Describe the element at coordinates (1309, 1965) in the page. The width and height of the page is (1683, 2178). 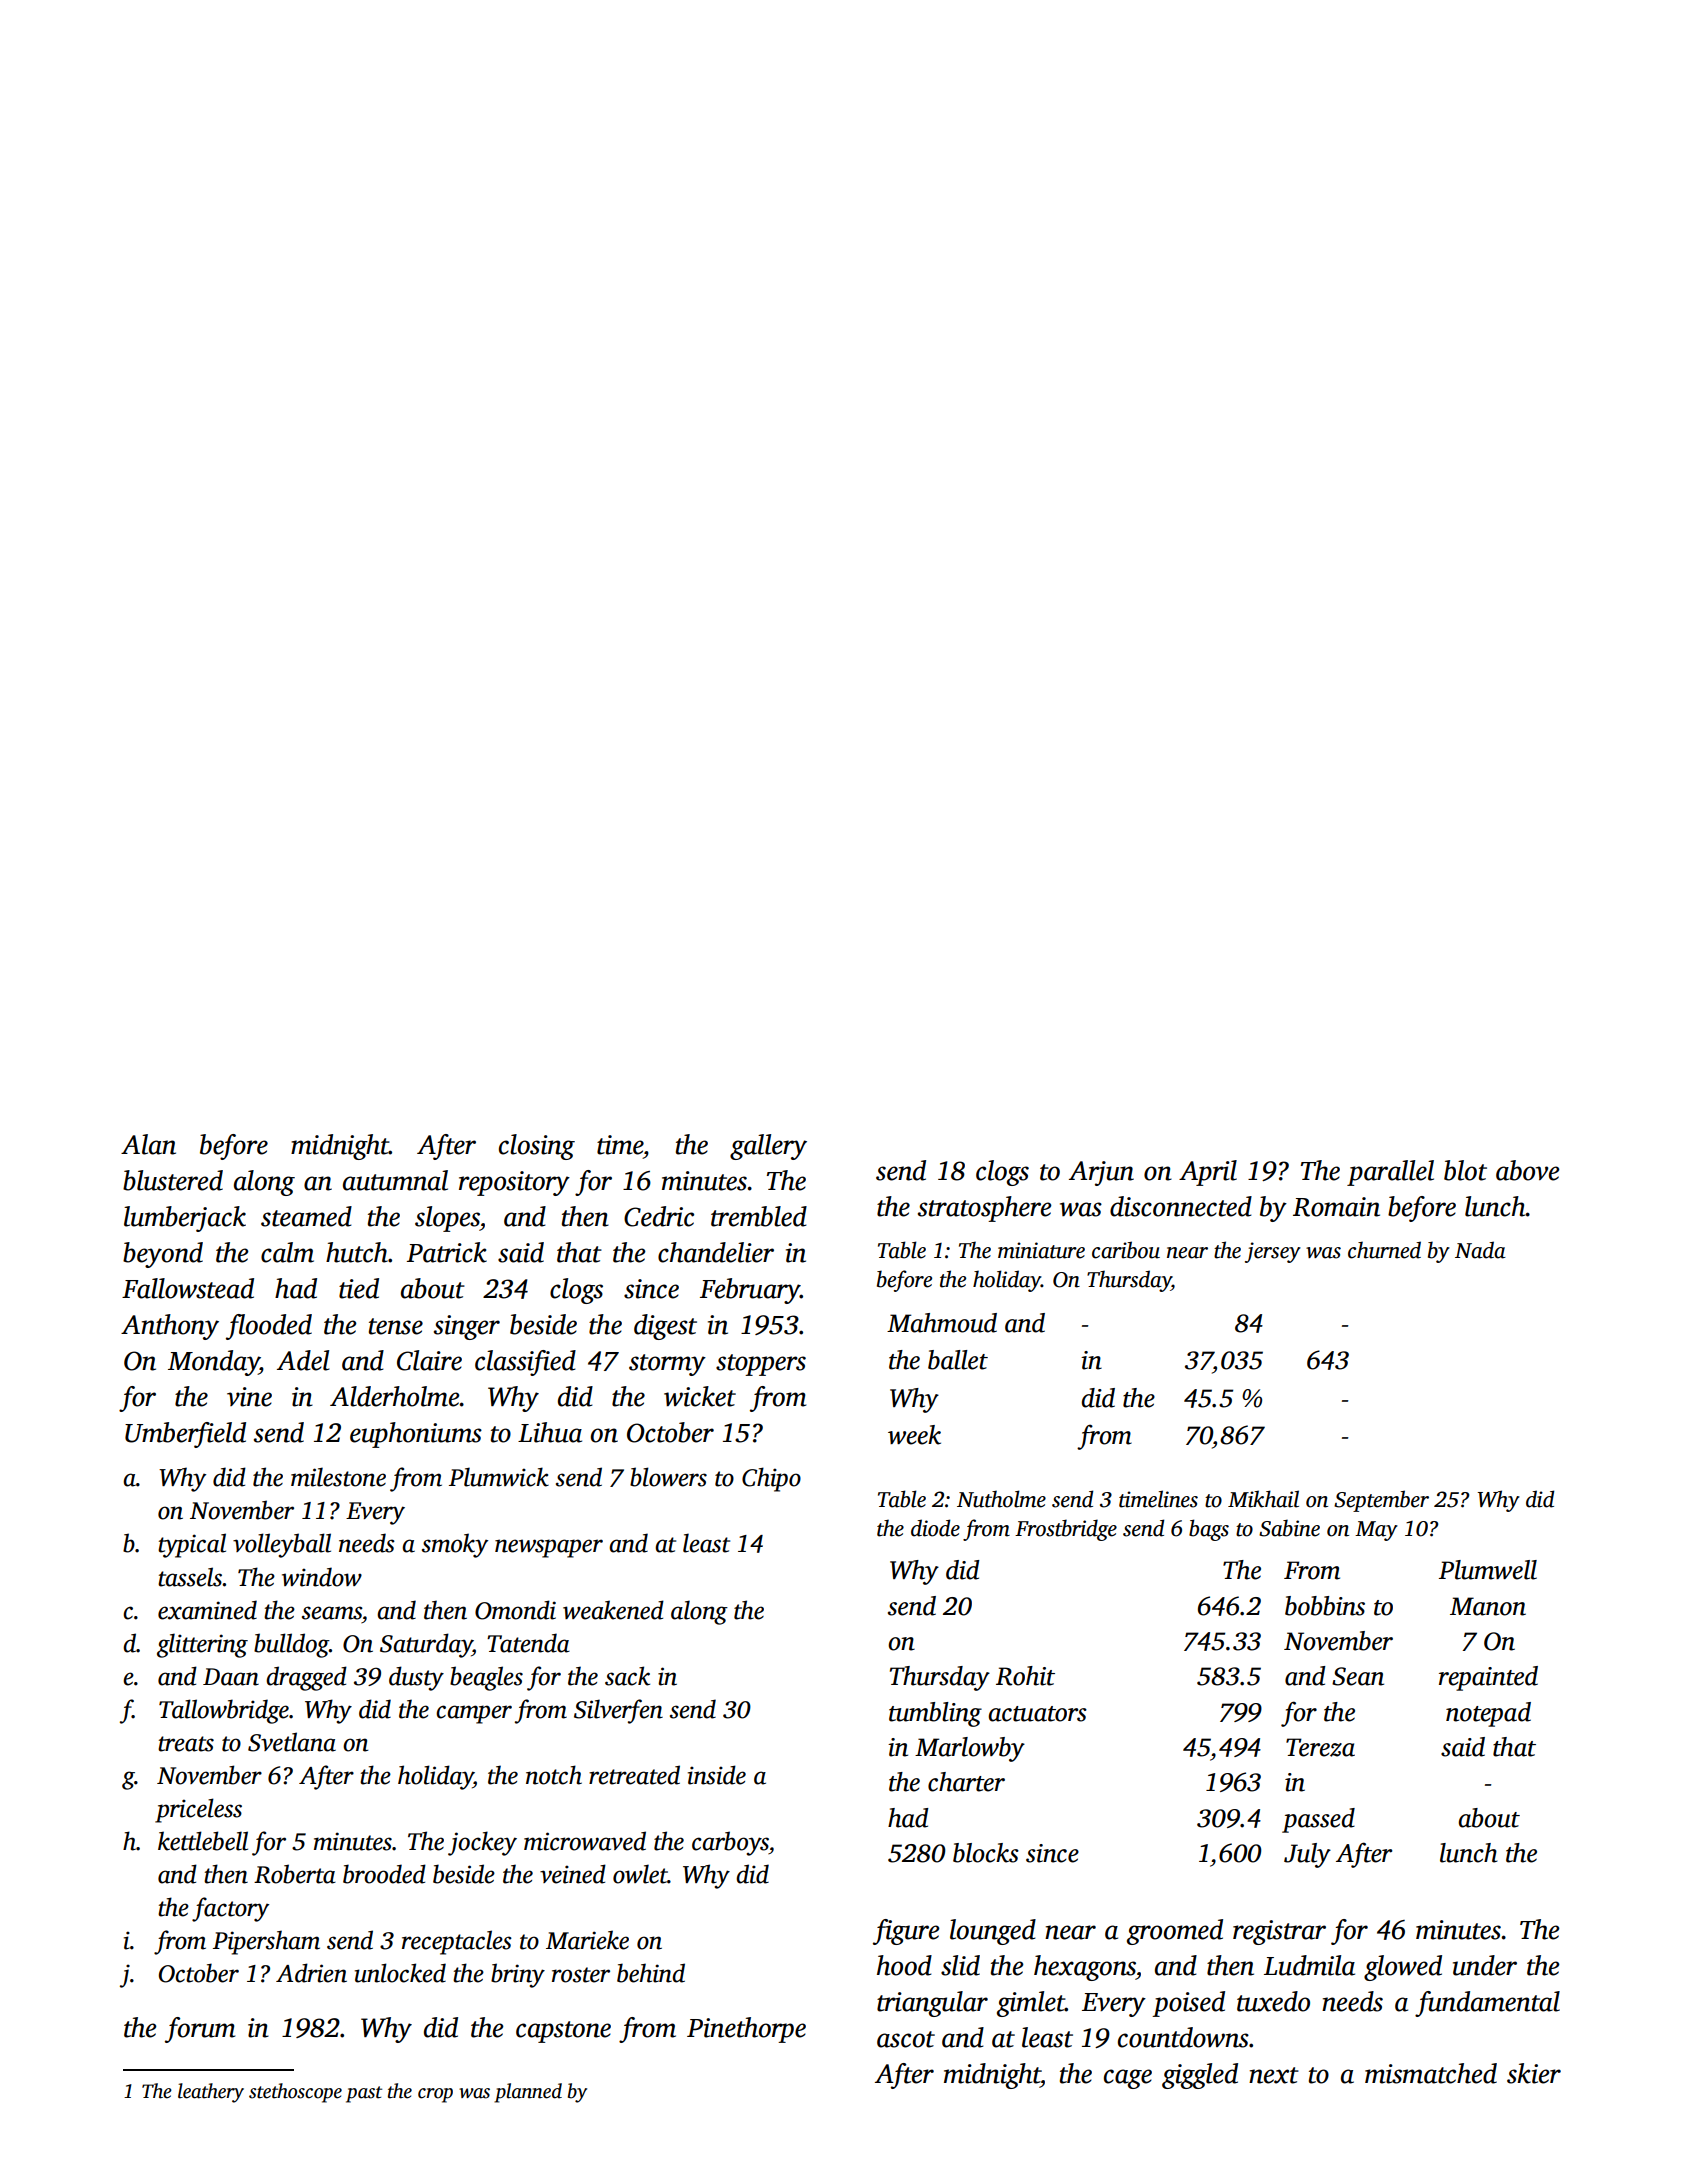
I see `Ludmila` at that location.
